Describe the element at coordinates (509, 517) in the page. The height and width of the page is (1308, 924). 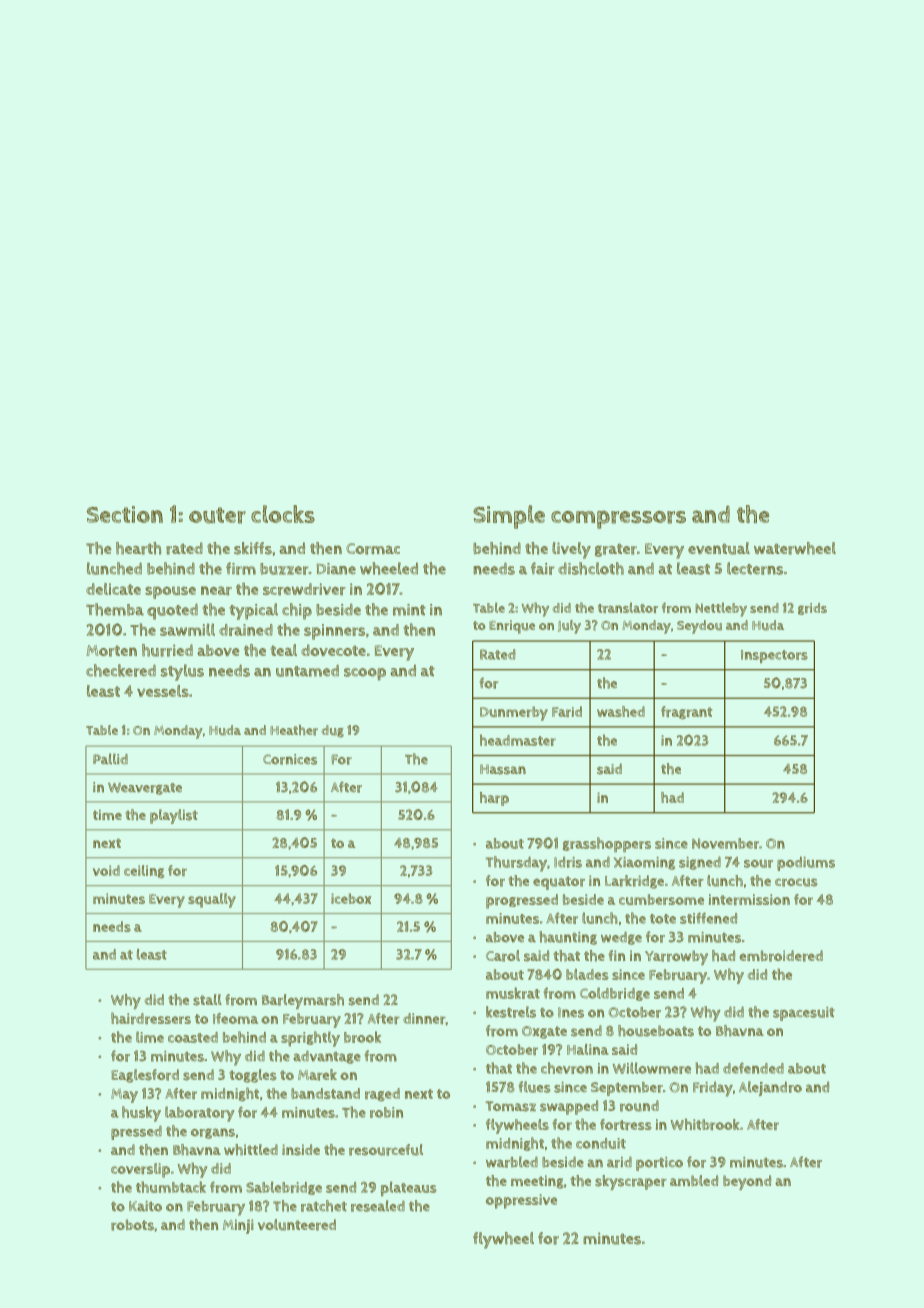
I see `Simple` at that location.
